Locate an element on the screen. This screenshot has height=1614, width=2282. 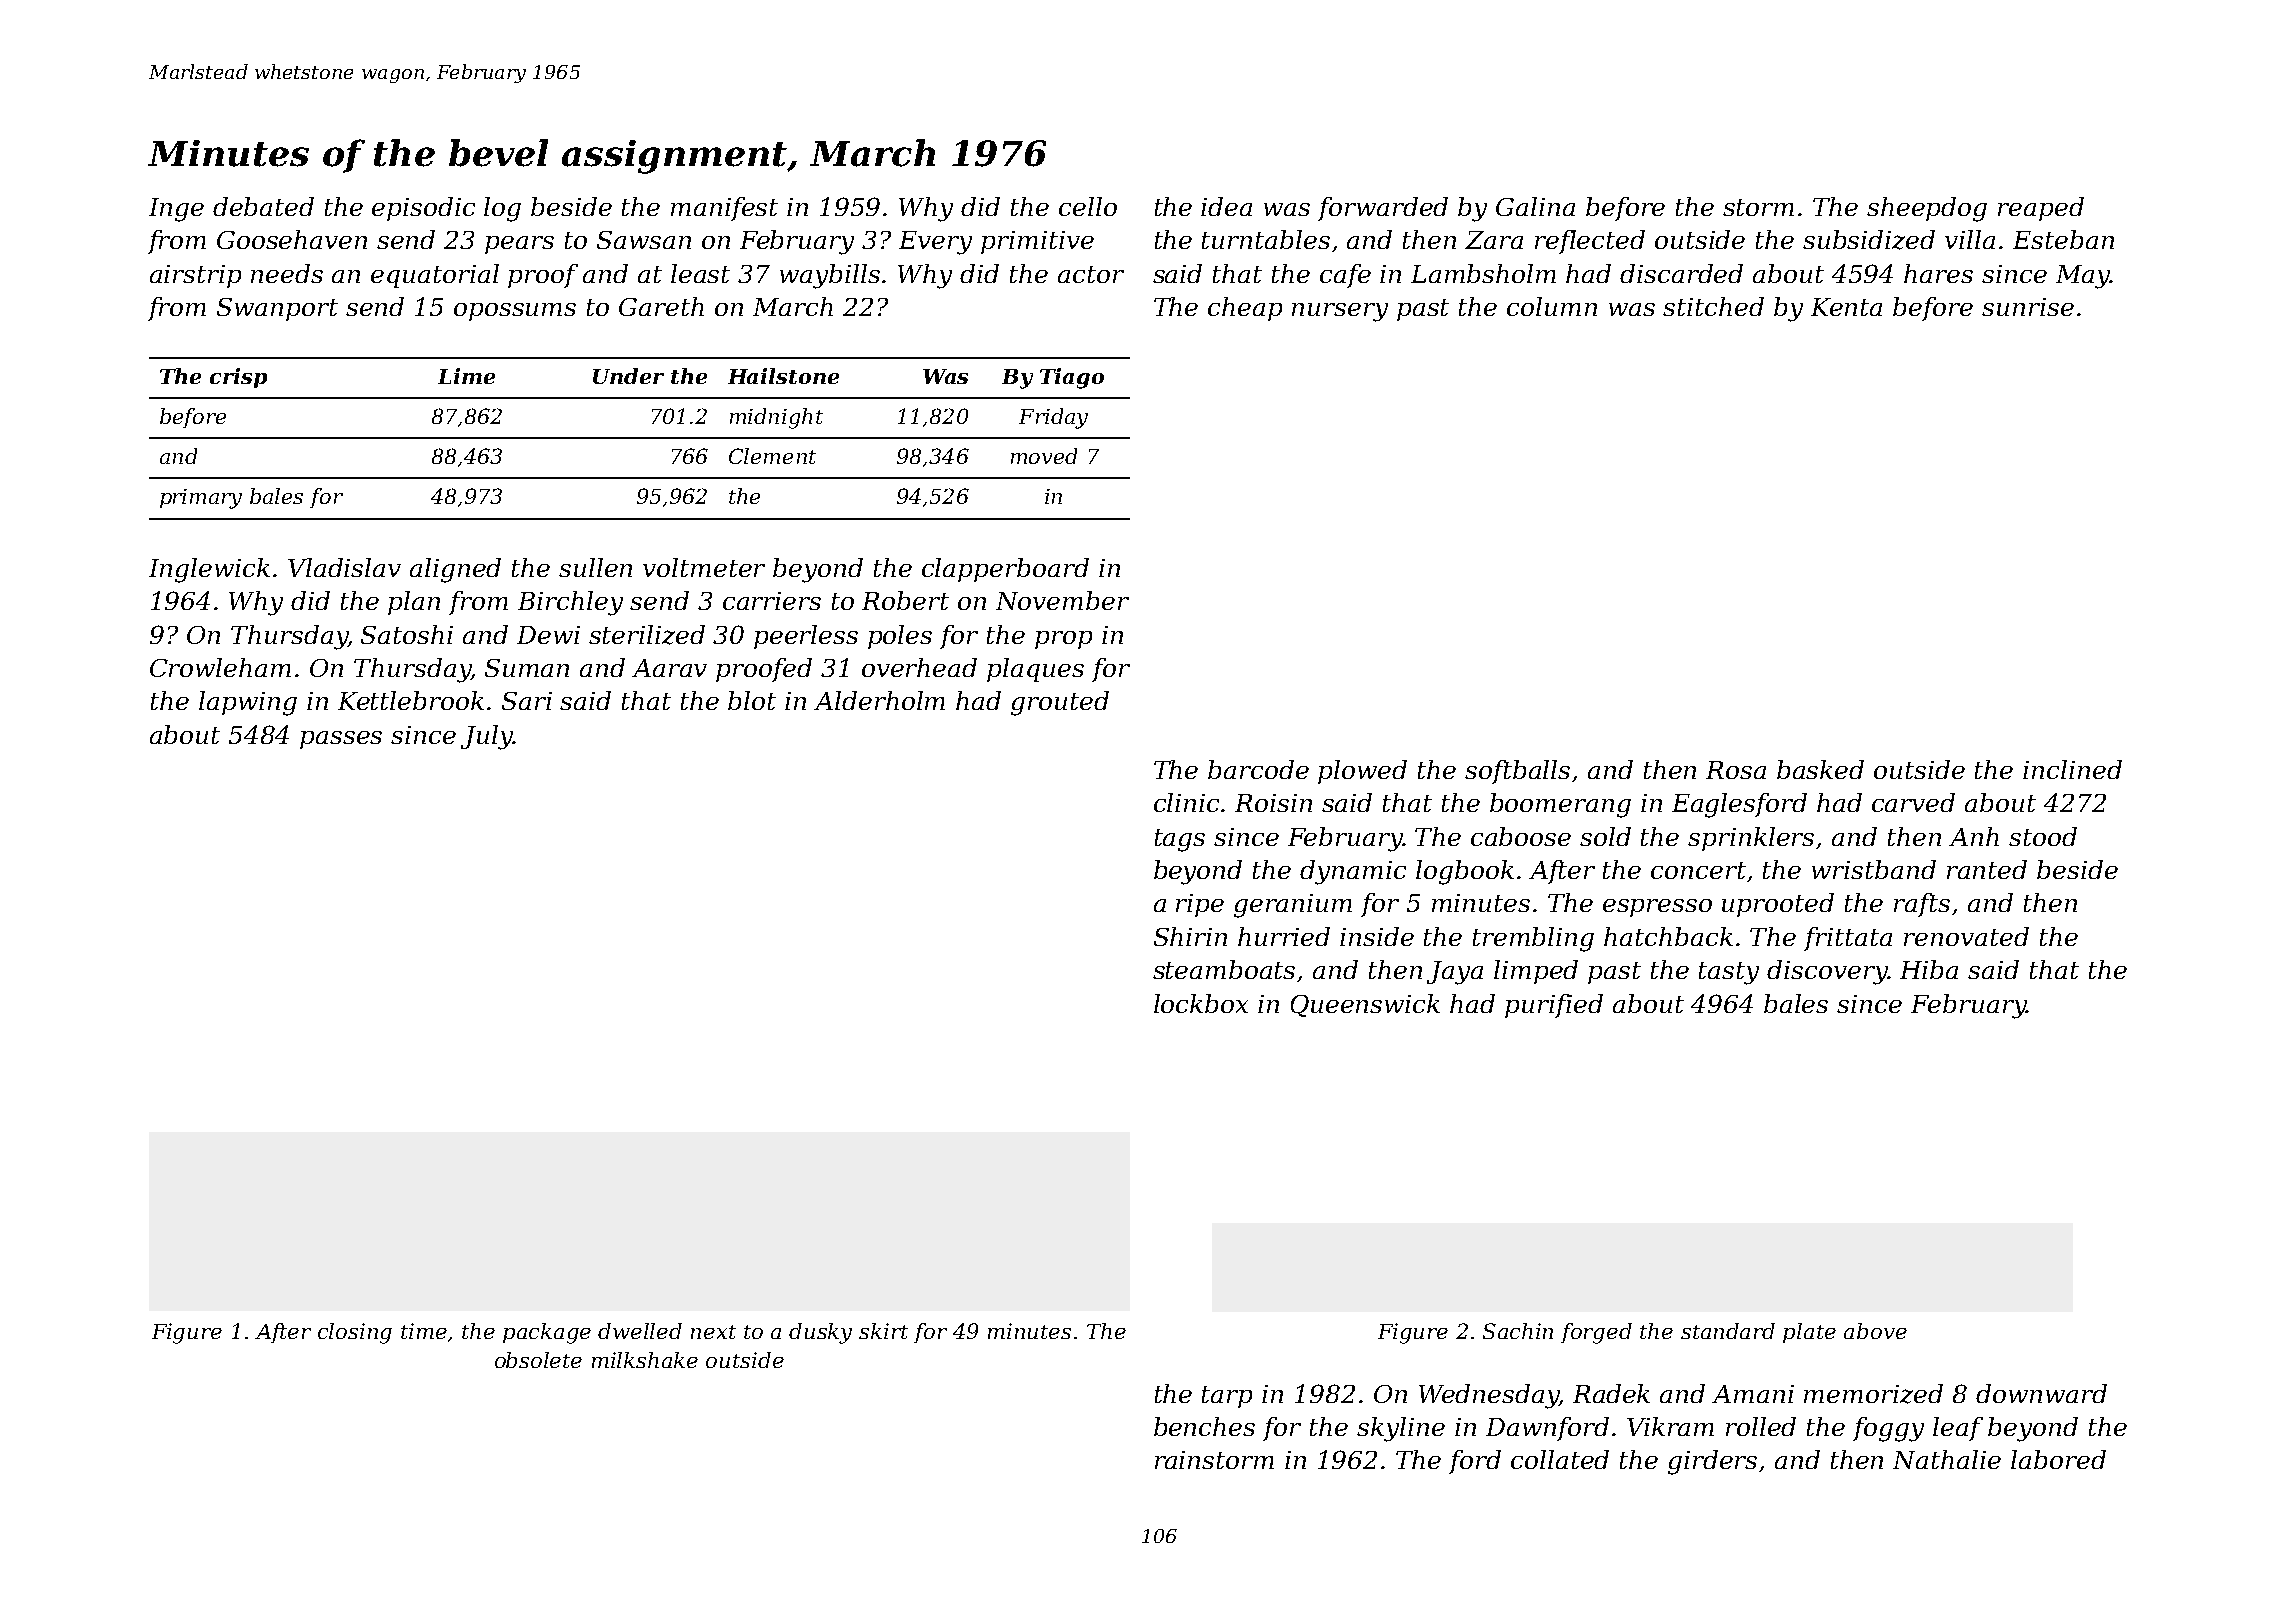
closing is located at coordinates (355, 1333).
